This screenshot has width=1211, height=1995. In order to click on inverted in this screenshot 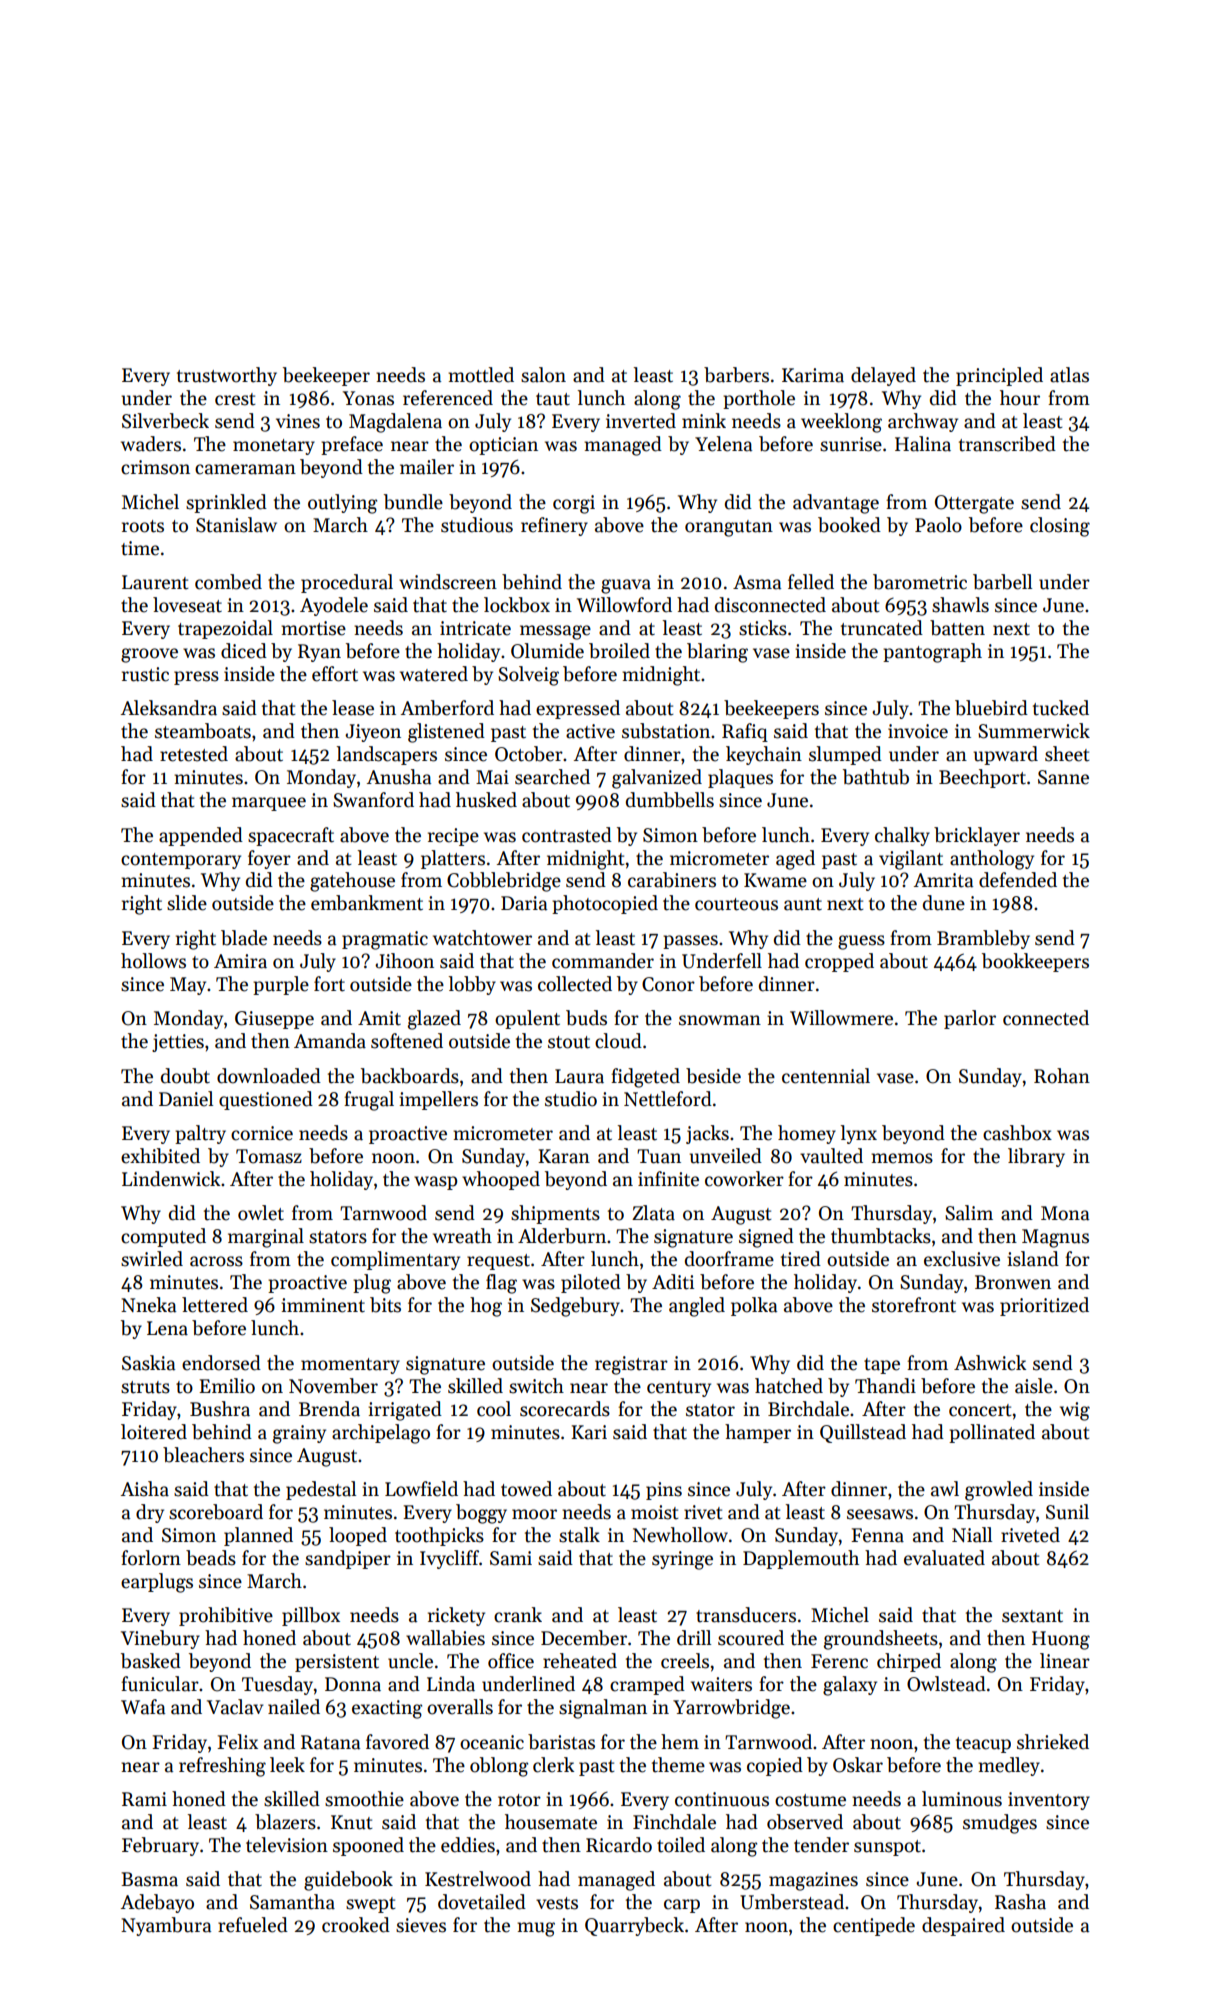, I will do `click(641, 421)`.
